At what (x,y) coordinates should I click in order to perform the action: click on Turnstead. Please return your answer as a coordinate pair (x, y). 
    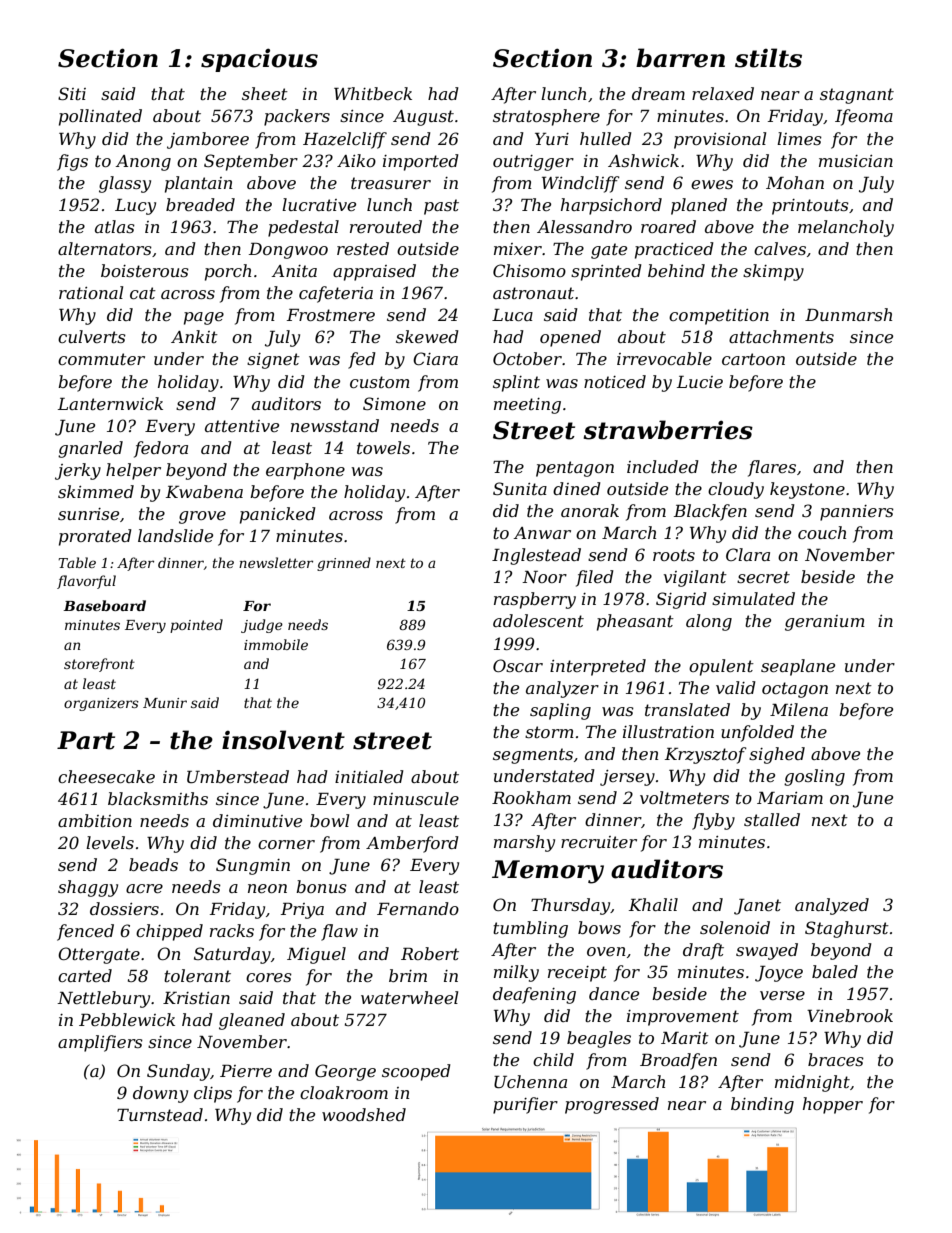
    Looking at the image, I should click on (160, 1114).
